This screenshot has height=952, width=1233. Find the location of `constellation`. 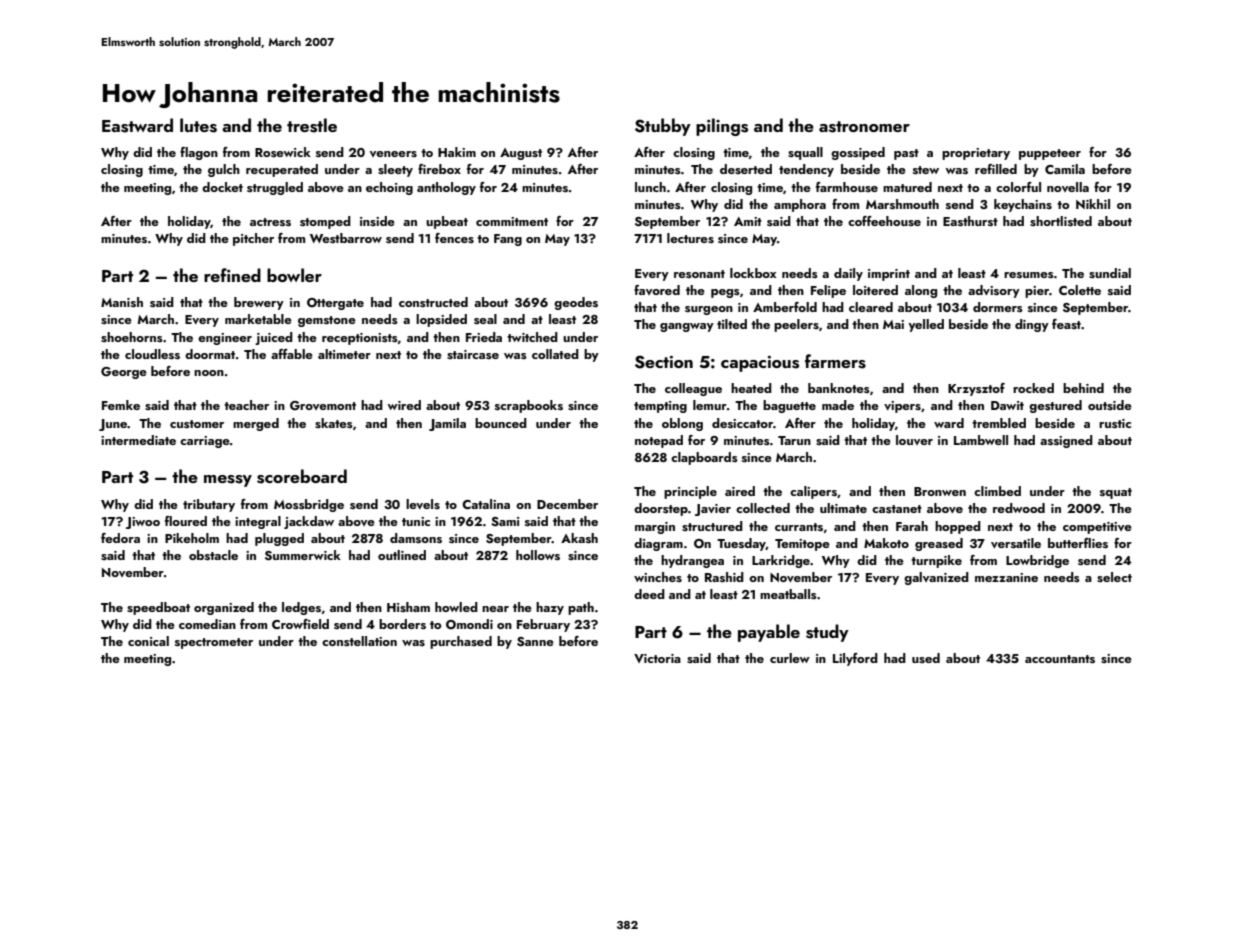

constellation is located at coordinates (359, 641).
